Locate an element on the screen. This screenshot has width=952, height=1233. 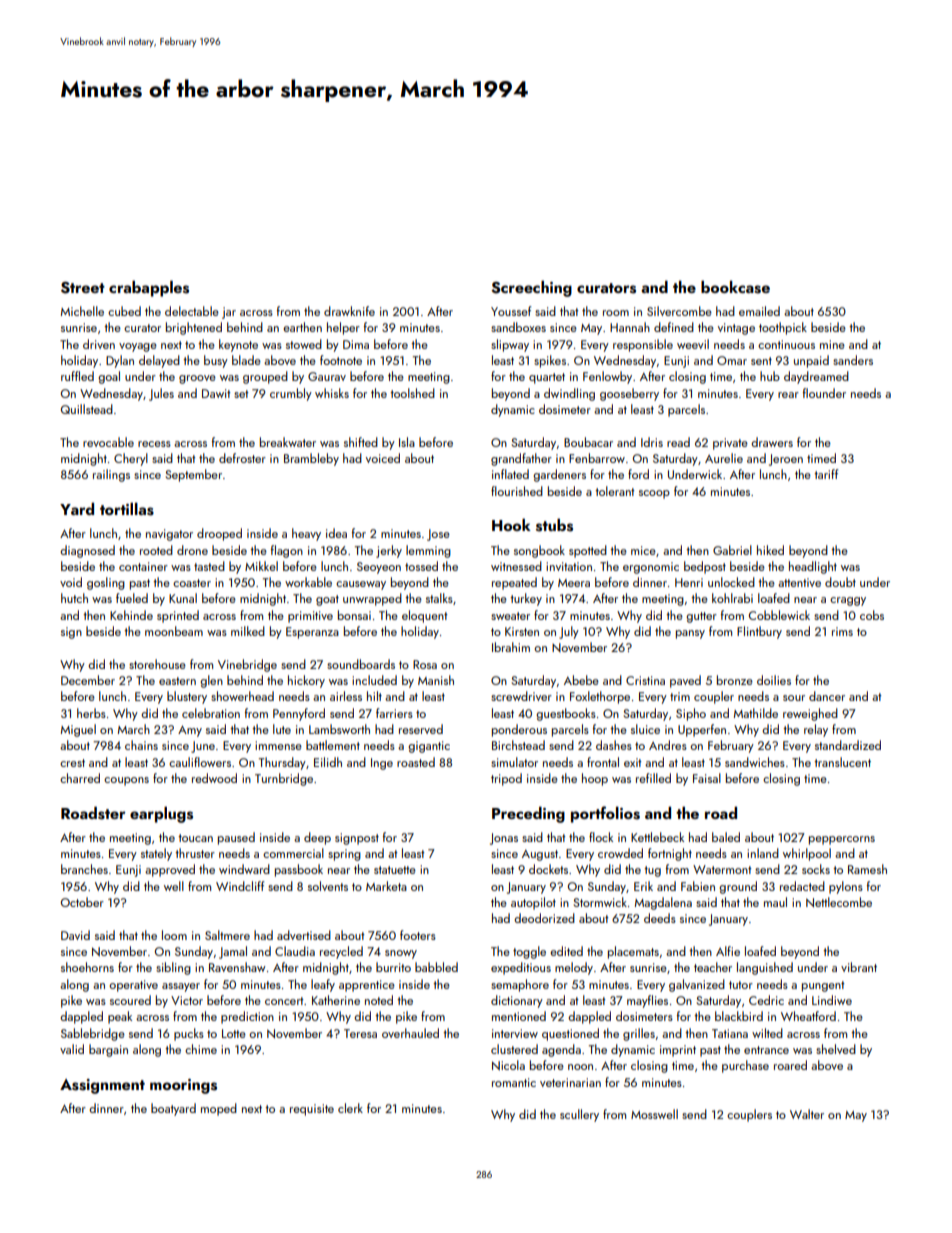
Walter is located at coordinates (807, 1114).
